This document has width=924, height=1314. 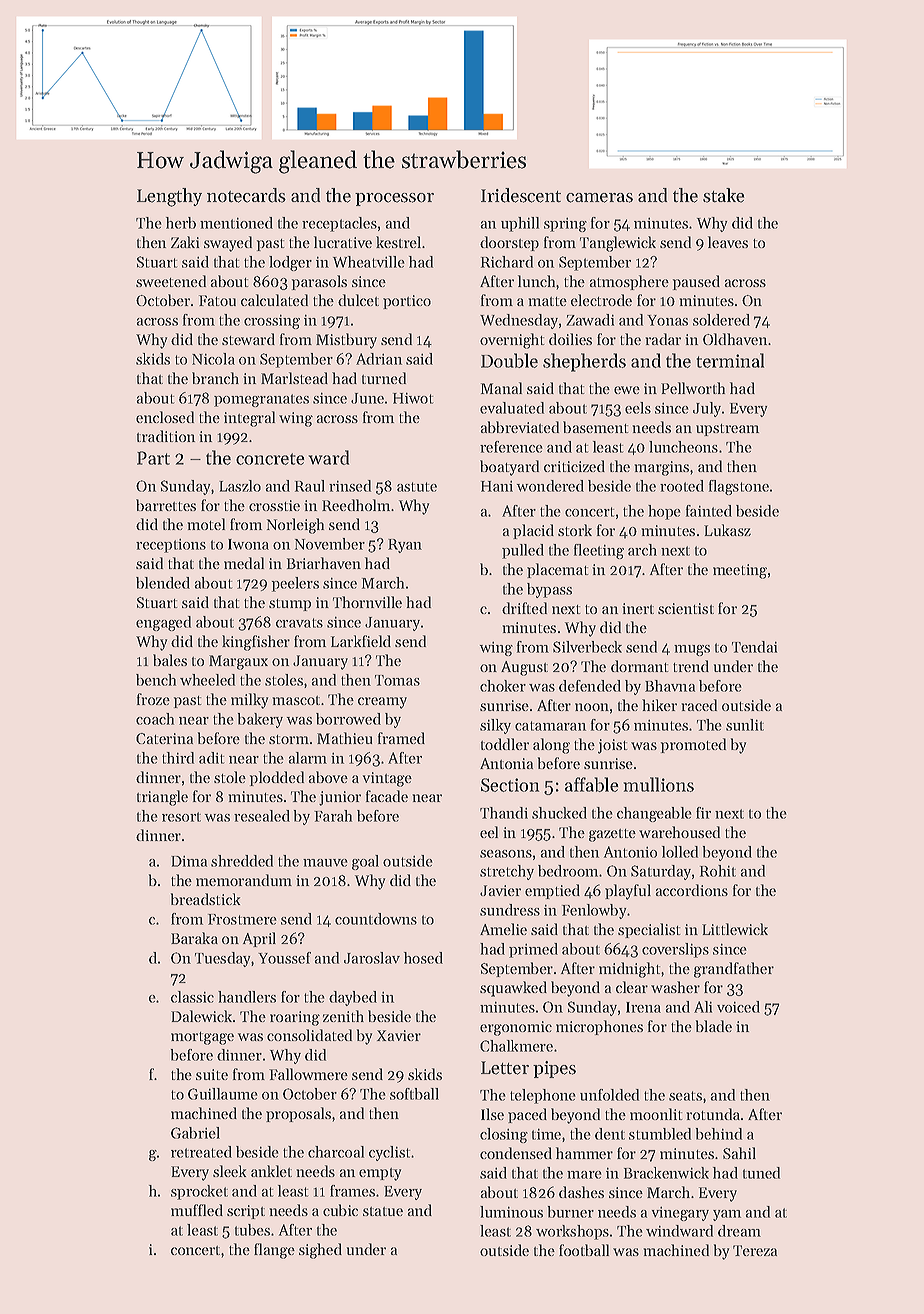 I want to click on silky, so click(x=495, y=726).
